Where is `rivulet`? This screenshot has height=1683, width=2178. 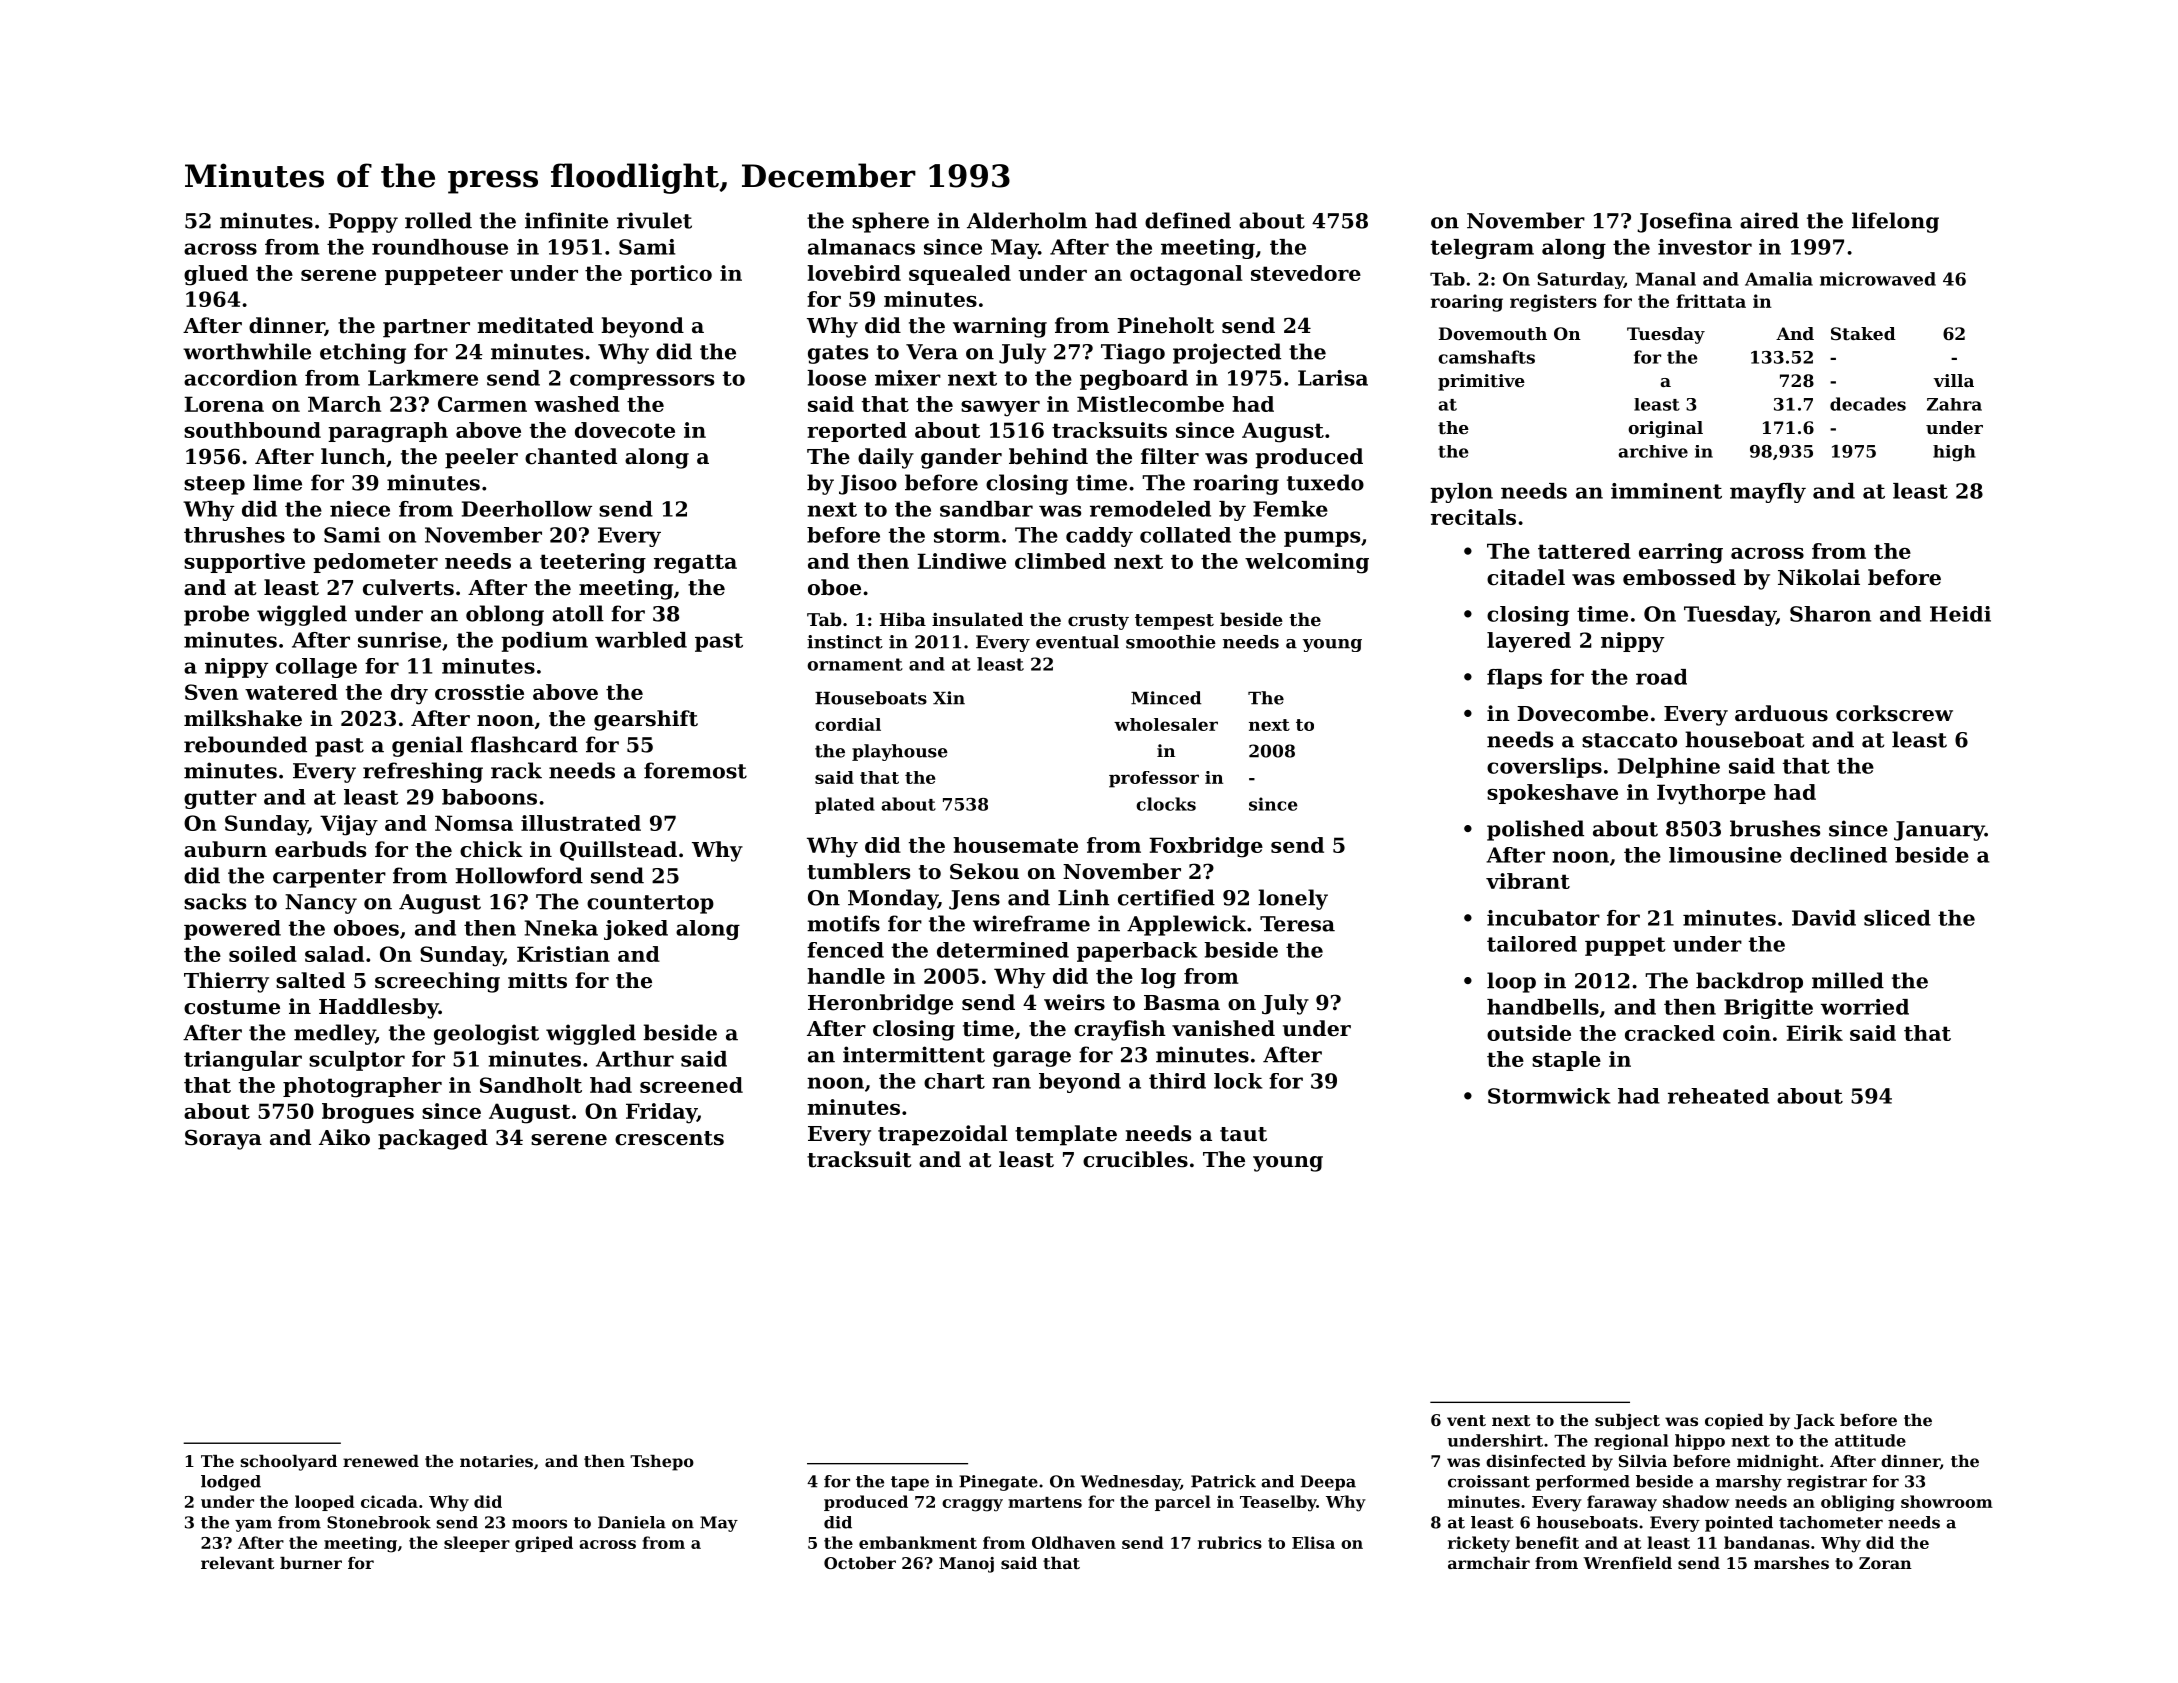
rivulet is located at coordinates (654, 220).
